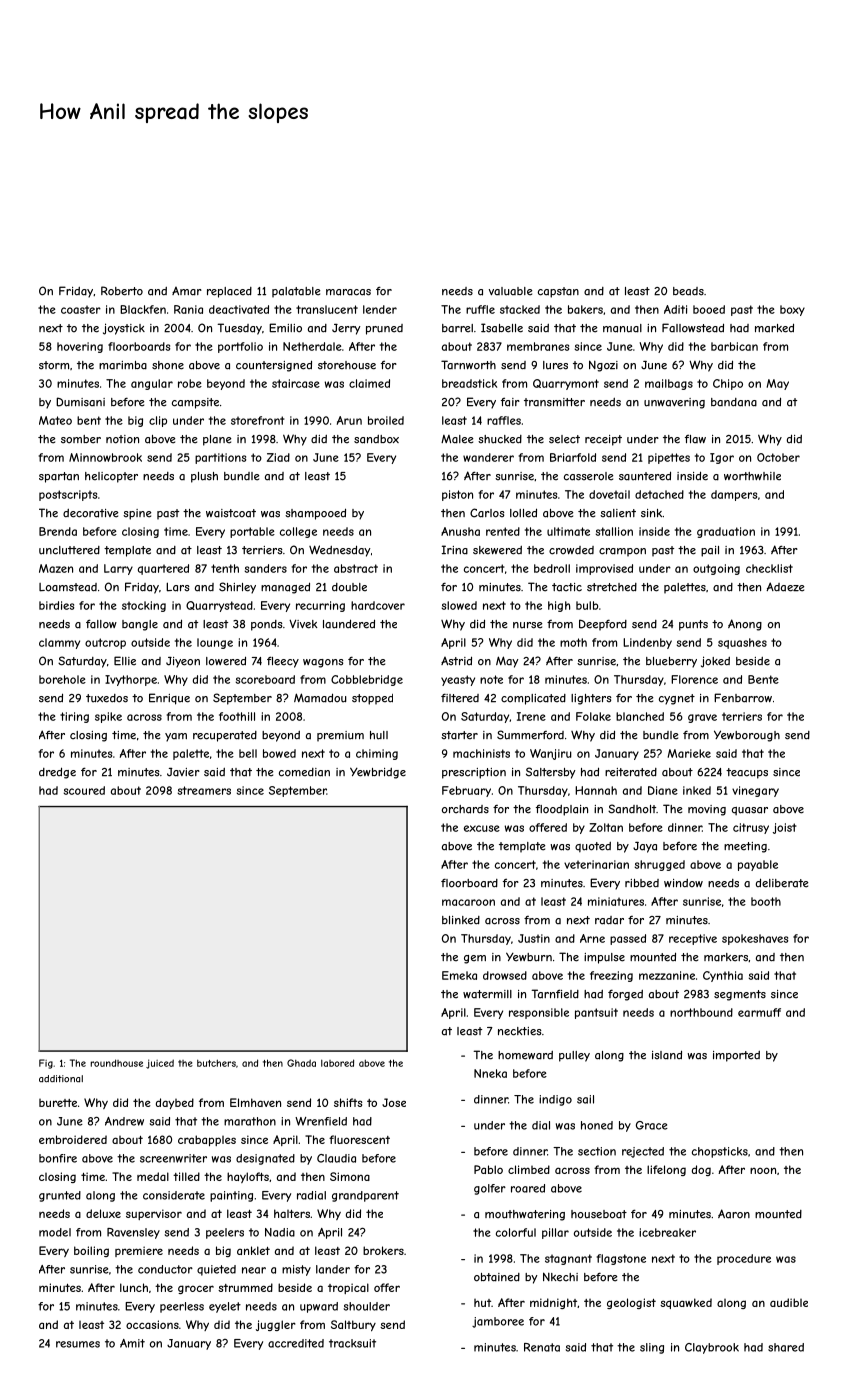 This document has height=1400, width=849. I want to click on moving, so click(707, 810).
